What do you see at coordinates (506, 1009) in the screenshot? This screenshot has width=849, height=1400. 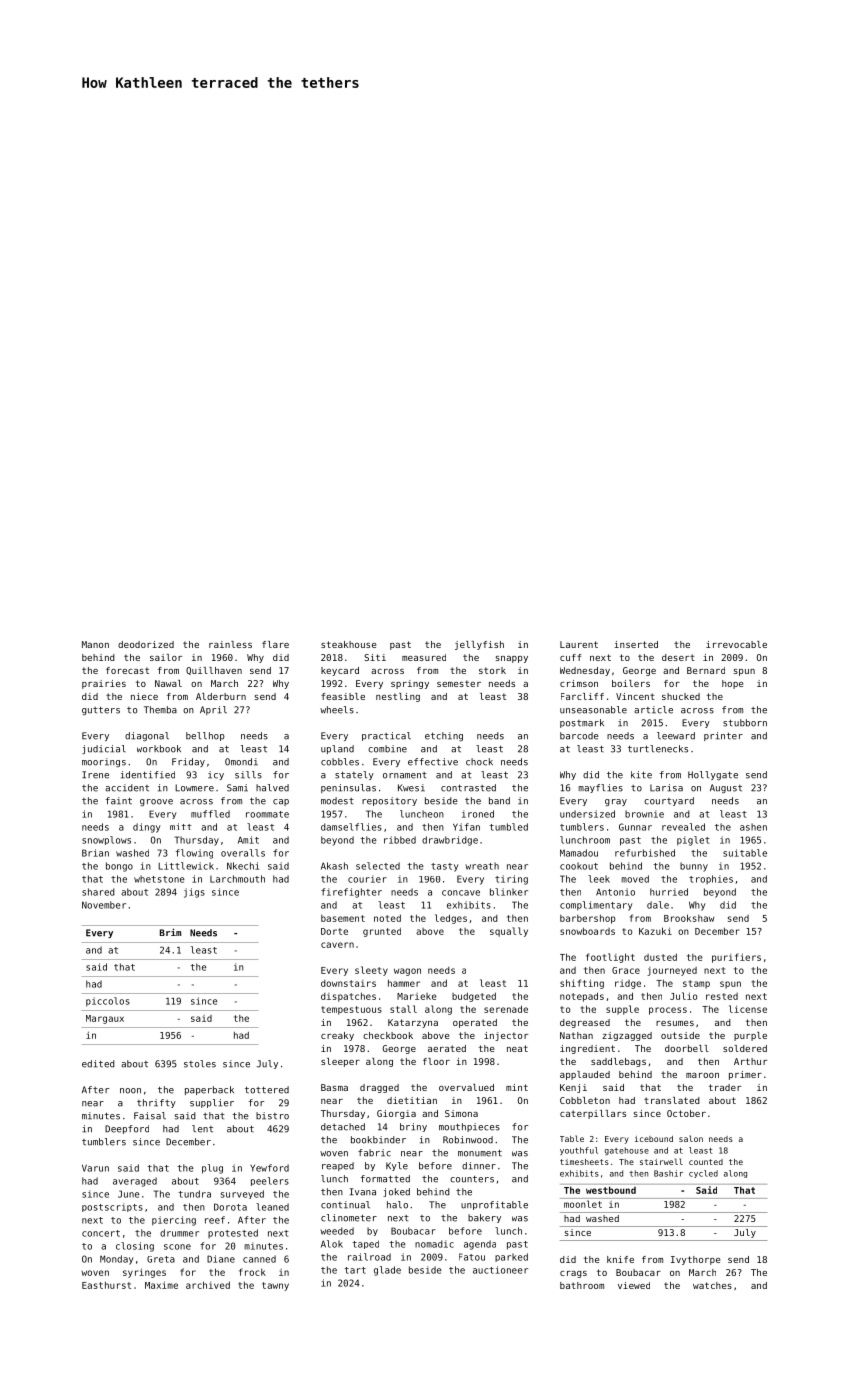 I see `serenade` at bounding box center [506, 1009].
